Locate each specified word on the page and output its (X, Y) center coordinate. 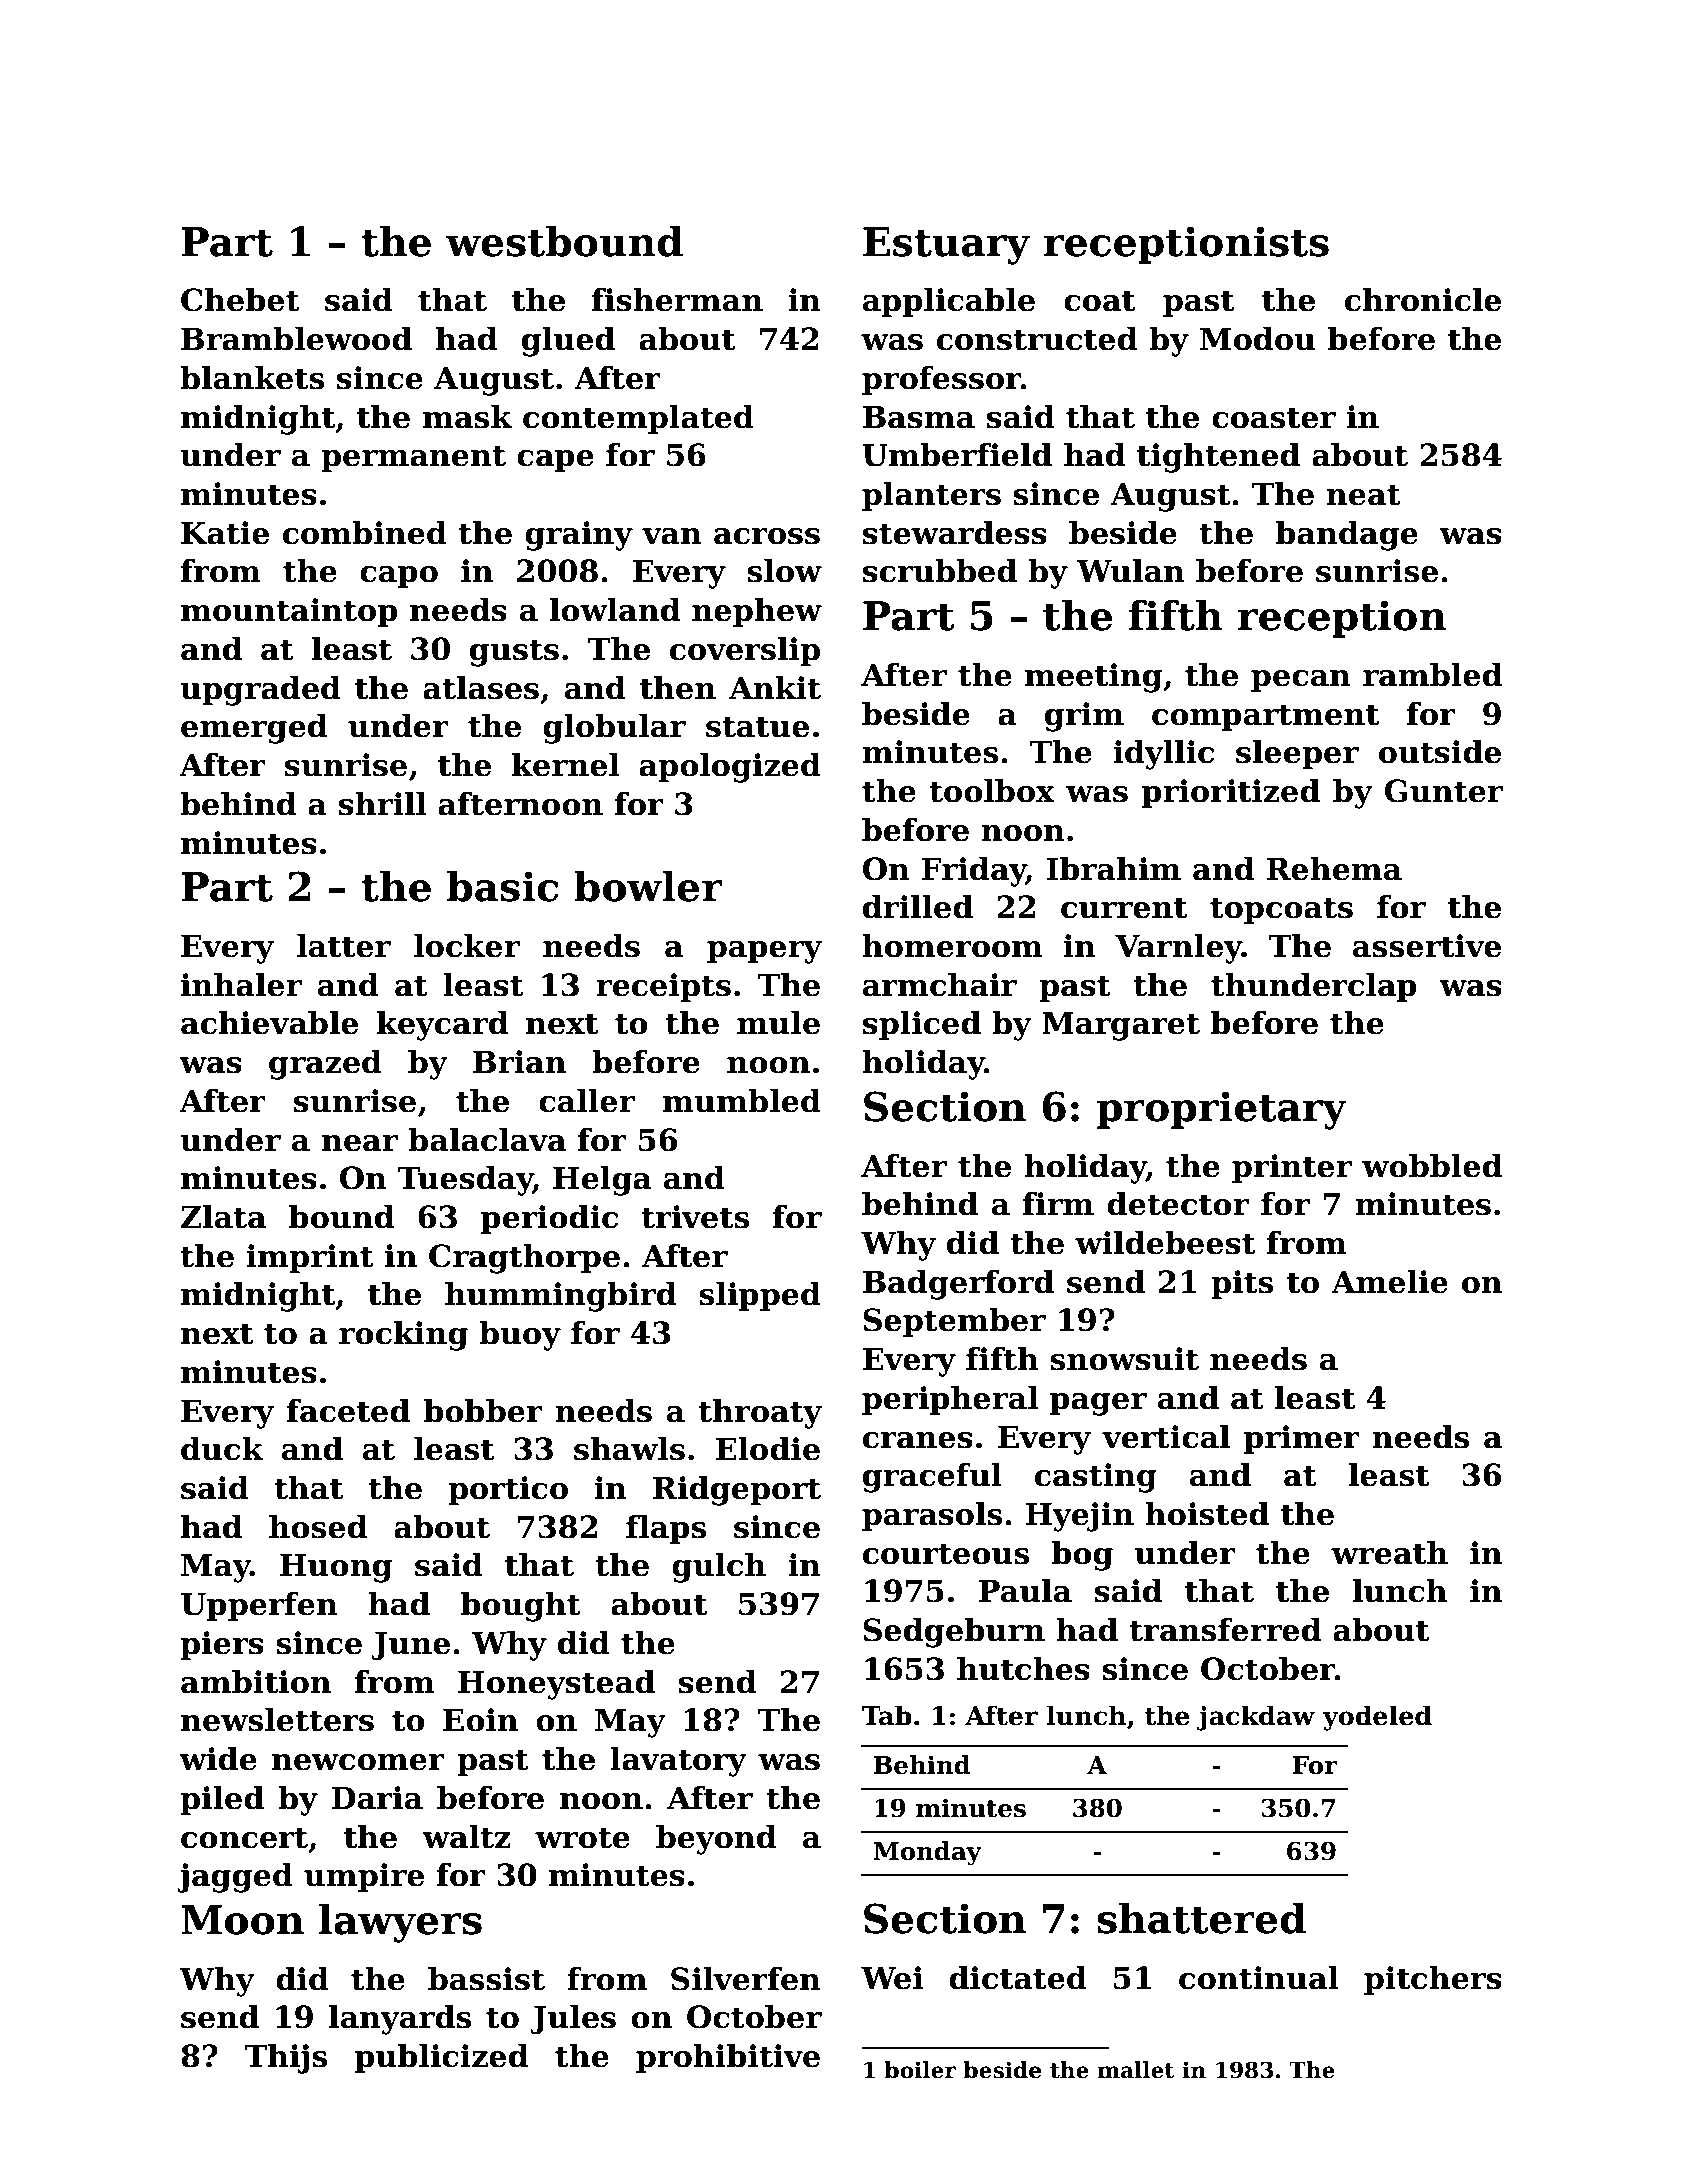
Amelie (1389, 1282)
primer (1302, 1439)
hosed (318, 1527)
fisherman (677, 300)
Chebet (240, 300)
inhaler (241, 985)
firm (1058, 1203)
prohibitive (728, 2058)
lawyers (400, 1923)
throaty (760, 1414)
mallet (1136, 2070)
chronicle (1423, 300)
